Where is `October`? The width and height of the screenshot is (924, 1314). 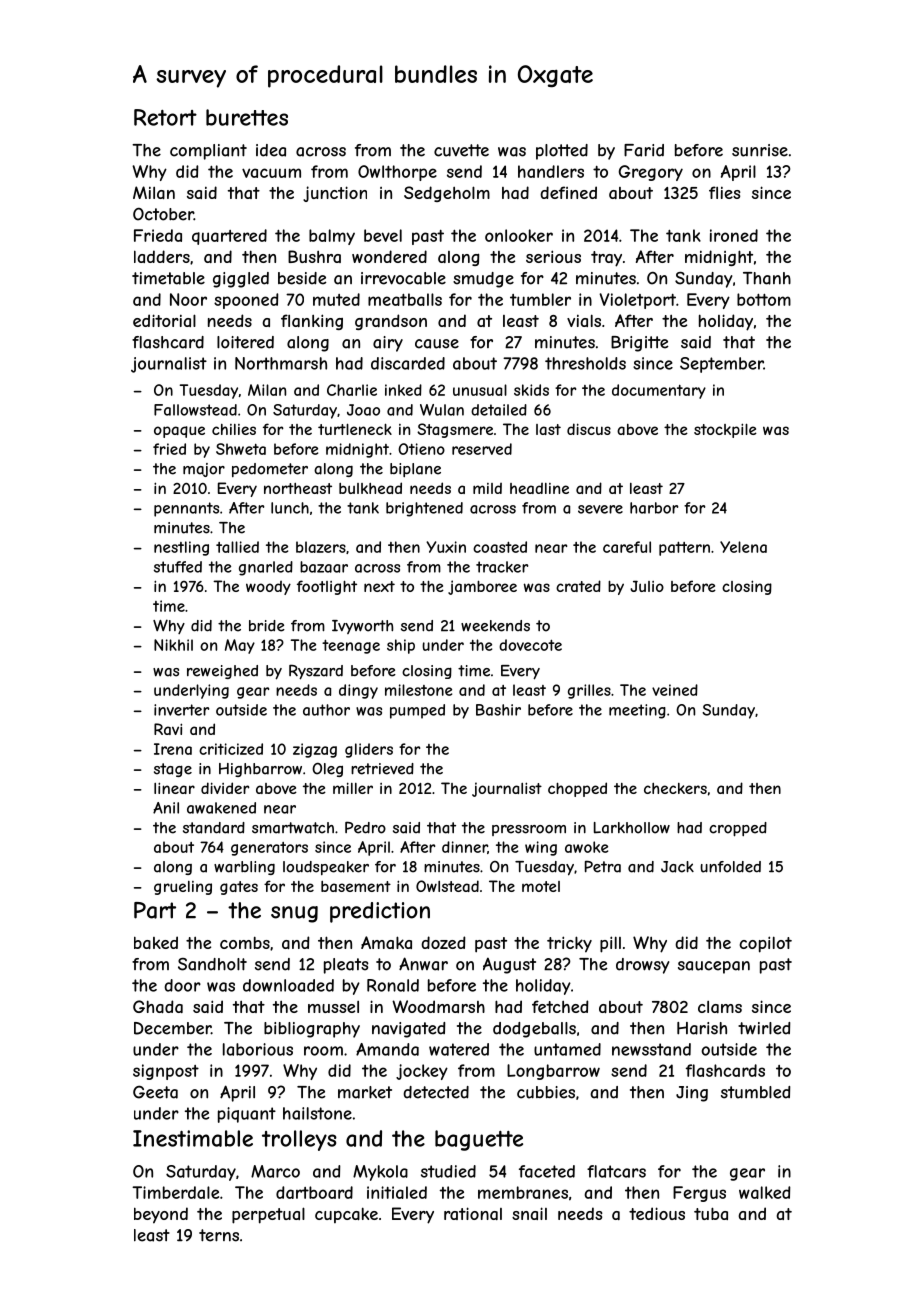 October is located at coordinates (163, 214).
